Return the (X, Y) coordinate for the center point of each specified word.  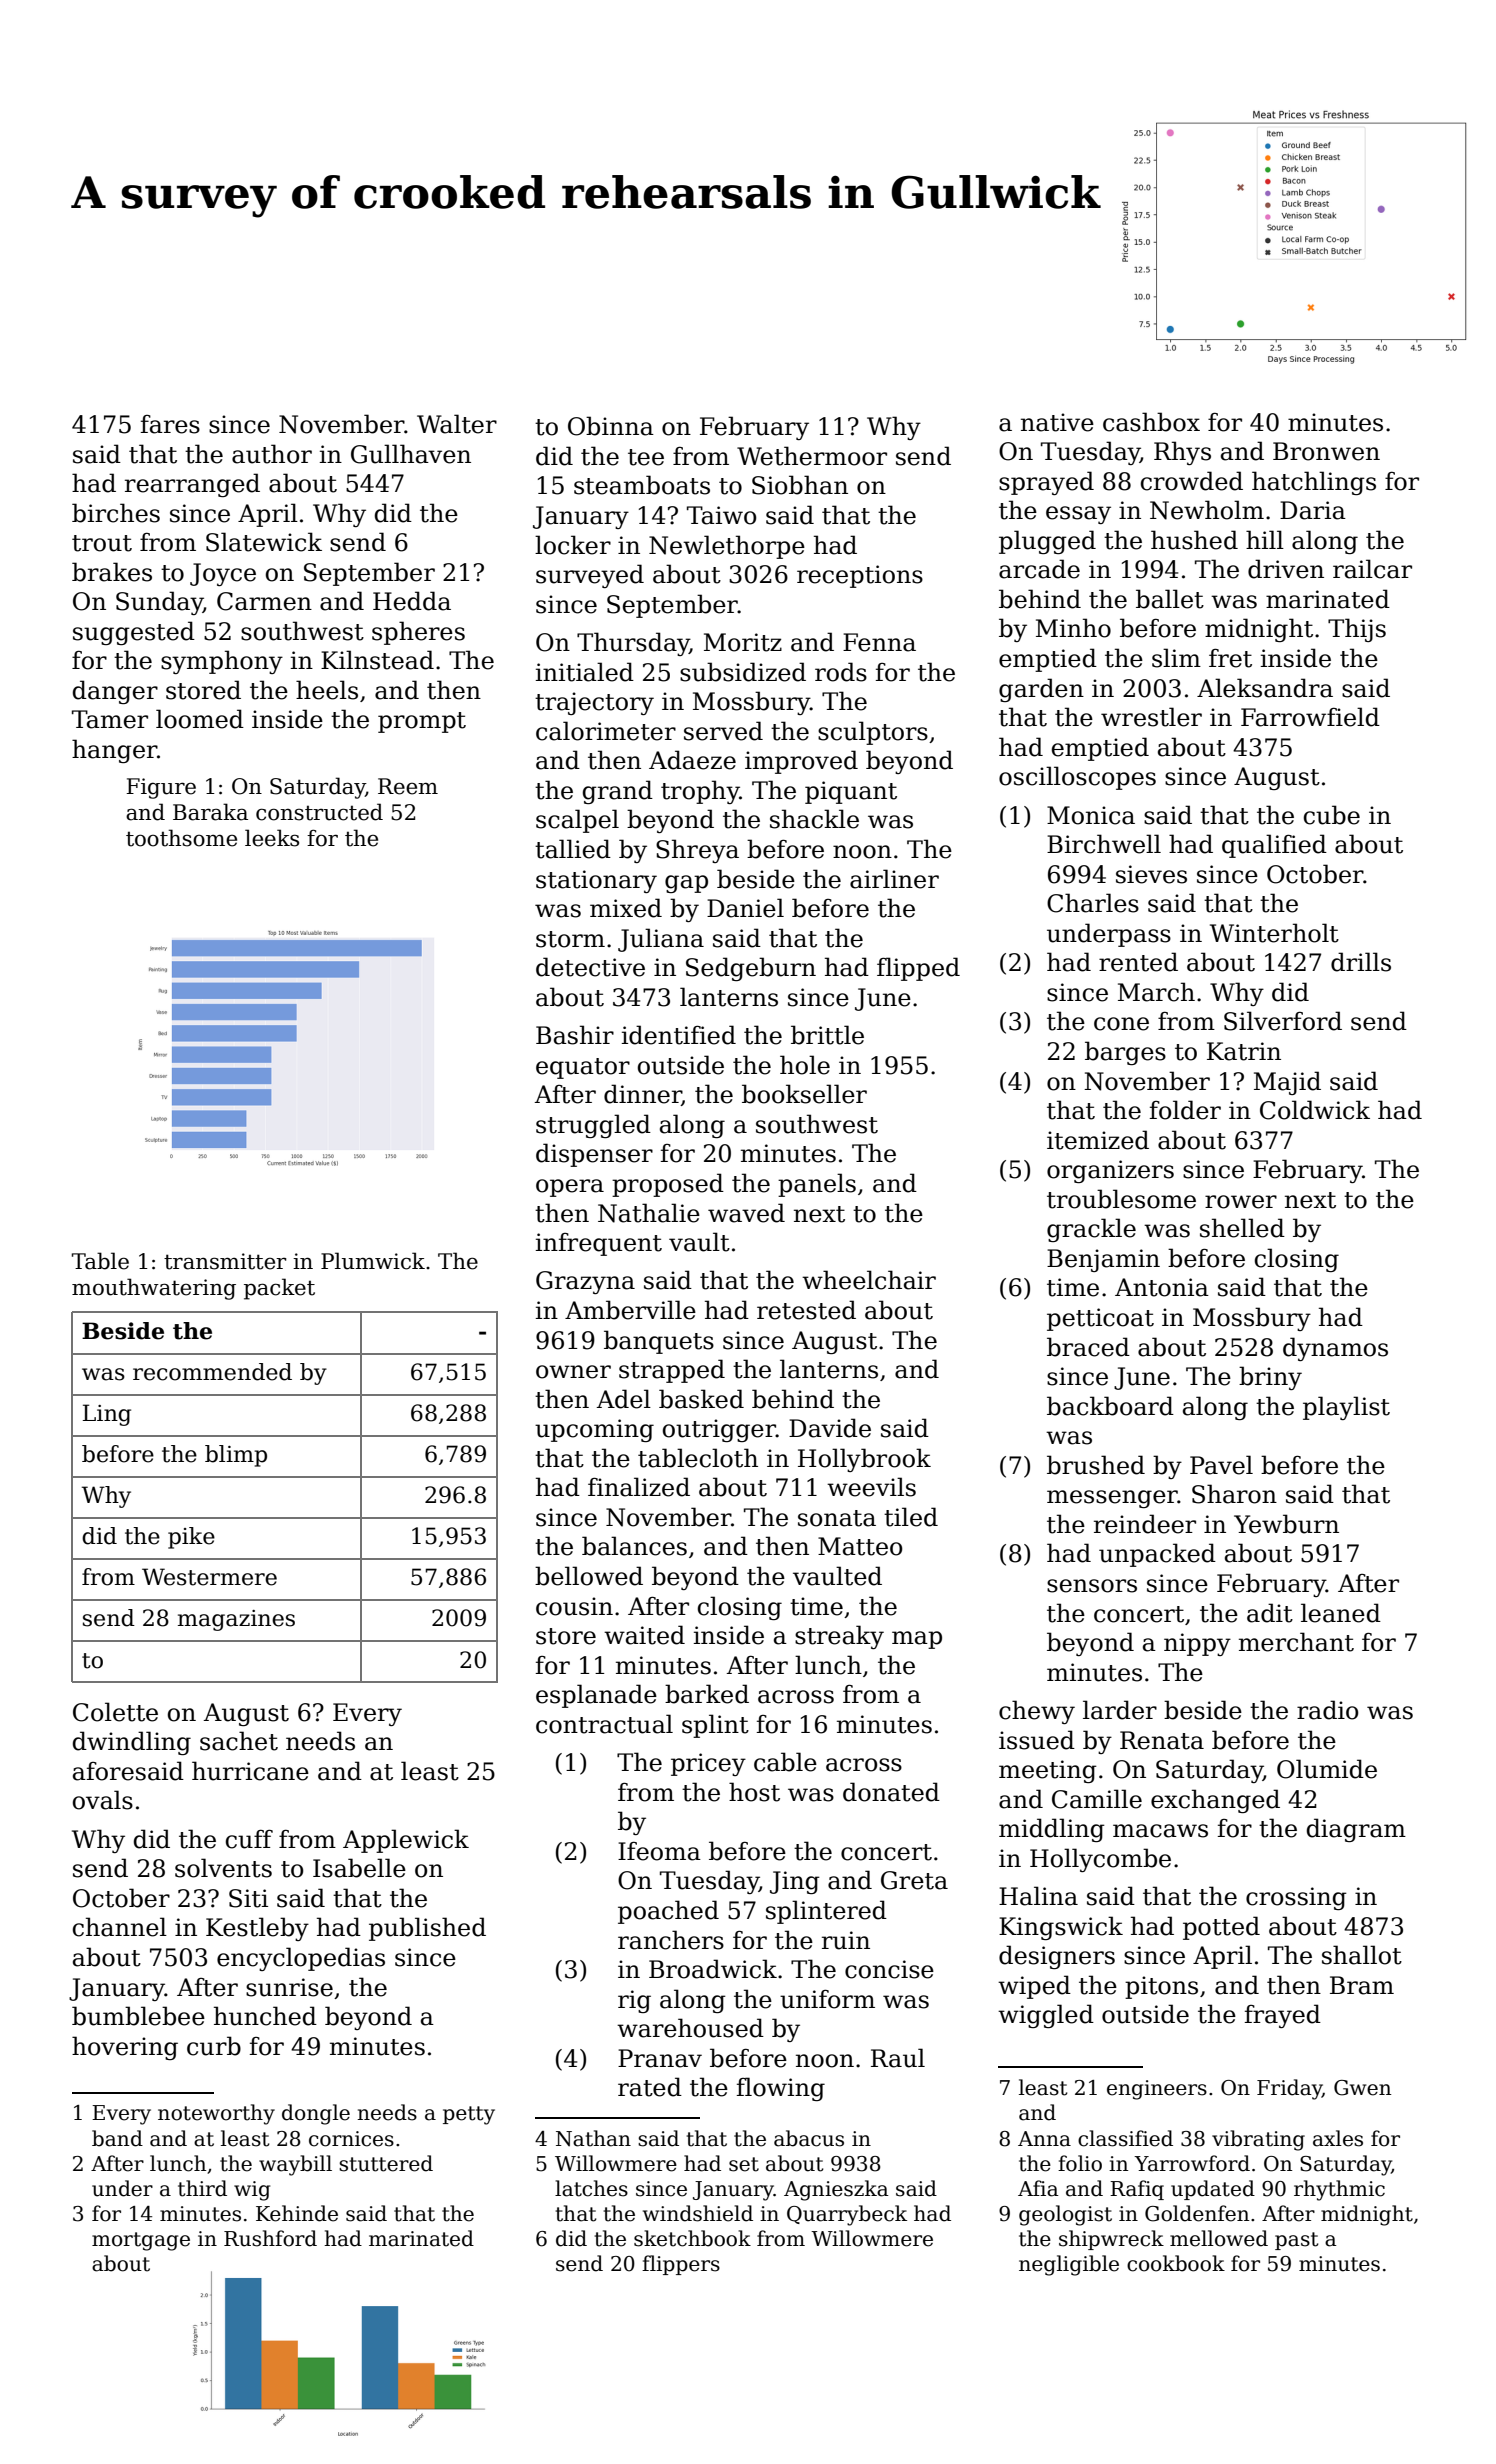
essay (1078, 515)
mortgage (141, 2241)
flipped (918, 969)
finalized (639, 1487)
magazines (236, 1620)
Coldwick (1315, 1110)
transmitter (225, 1261)
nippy (1197, 1644)
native (1057, 422)
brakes (112, 572)
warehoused (690, 2028)
